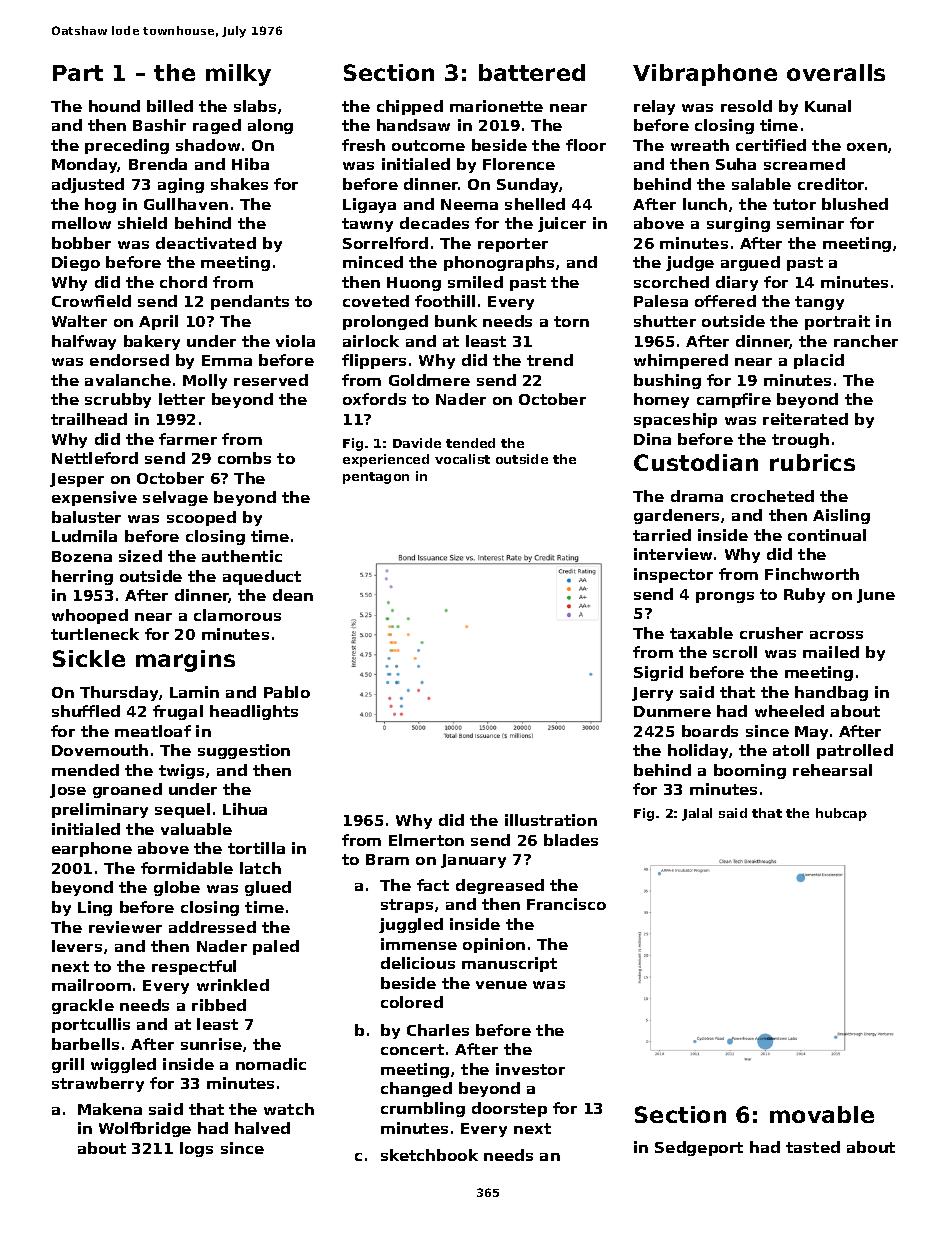 The image size is (952, 1233). Describe the element at coordinates (697, 814) in the image. I see `Jalal` at that location.
